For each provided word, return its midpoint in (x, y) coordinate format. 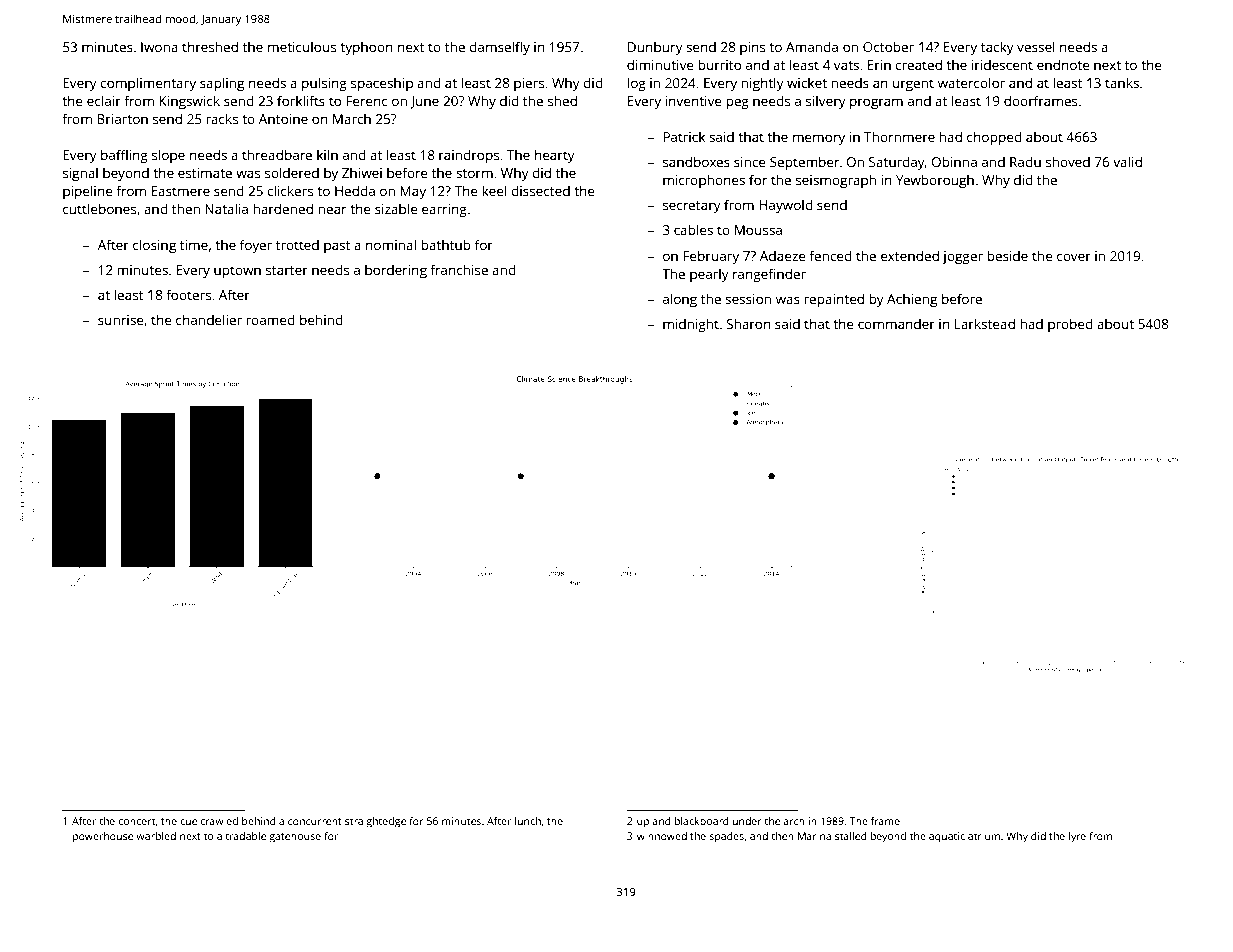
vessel (1036, 46)
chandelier (209, 319)
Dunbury (655, 48)
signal (80, 174)
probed (1070, 325)
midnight (691, 325)
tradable (245, 836)
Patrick (684, 136)
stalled (851, 836)
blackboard (702, 821)
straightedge (375, 822)
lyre (1077, 837)
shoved (1068, 161)
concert (137, 821)
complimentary (148, 84)
